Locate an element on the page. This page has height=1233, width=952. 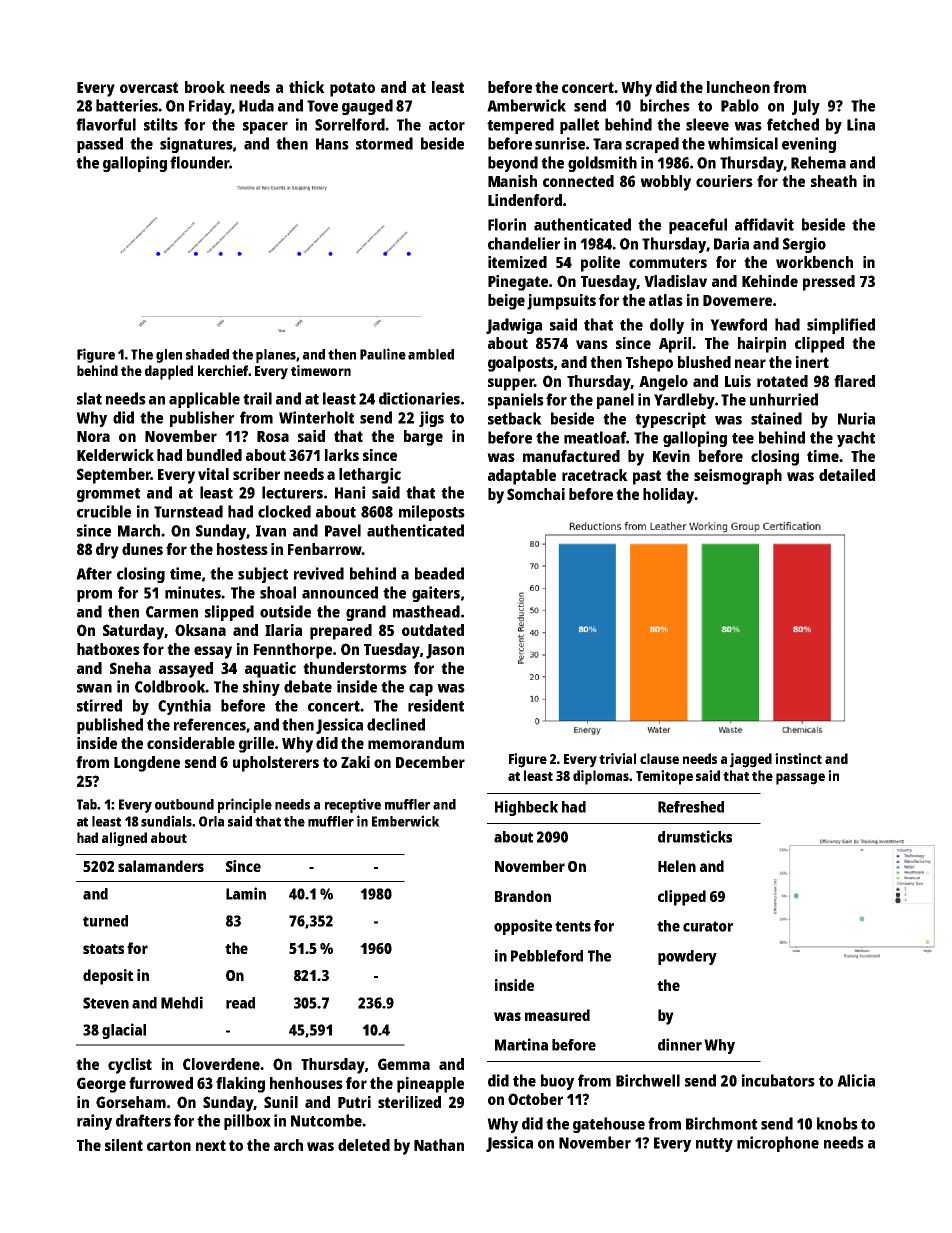
next is located at coordinates (211, 1145).
